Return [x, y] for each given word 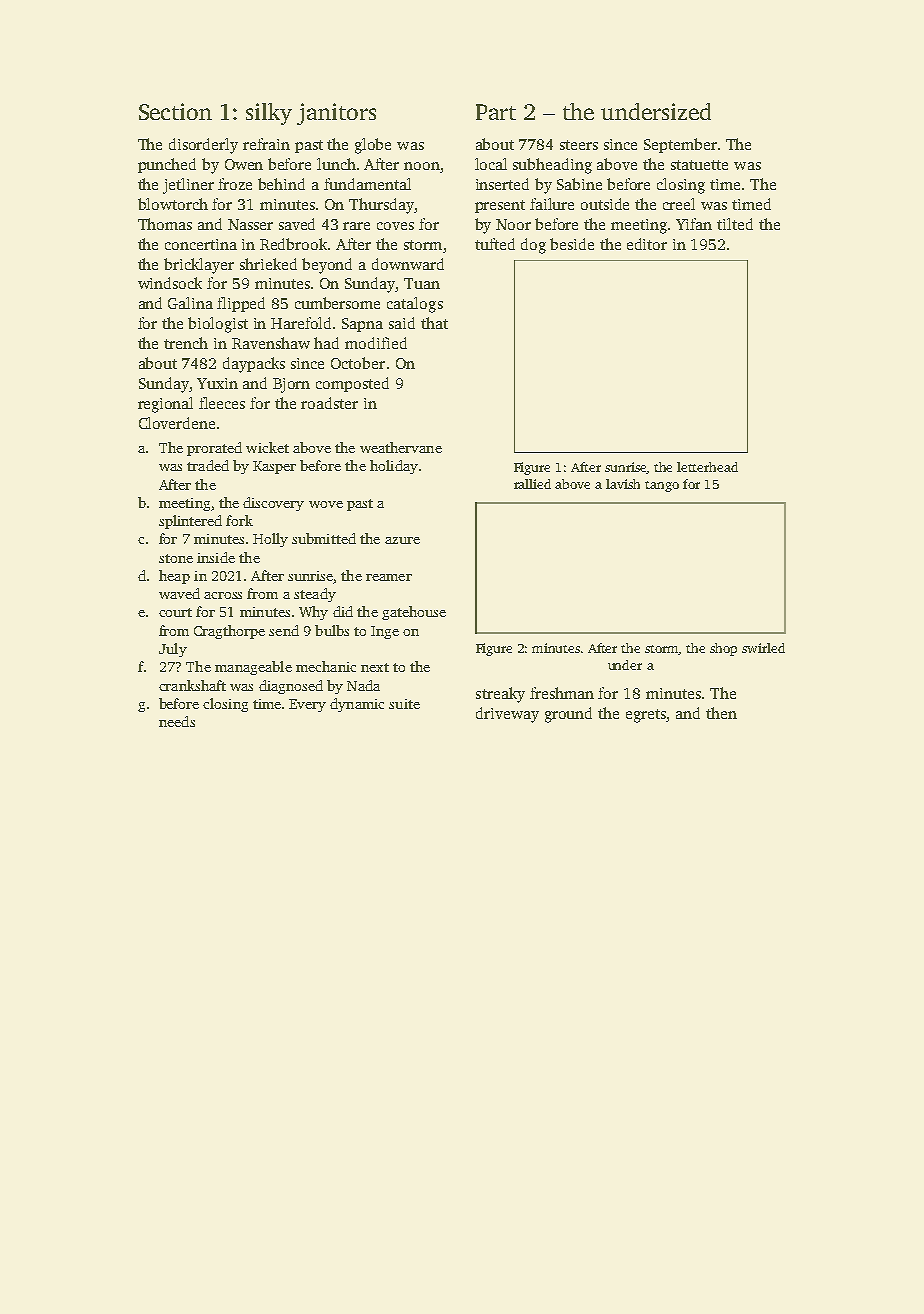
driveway [507, 715]
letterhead [707, 467]
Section [175, 111]
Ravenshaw [271, 343]
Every [307, 705]
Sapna [362, 325]
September [680, 145]
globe [373, 146]
